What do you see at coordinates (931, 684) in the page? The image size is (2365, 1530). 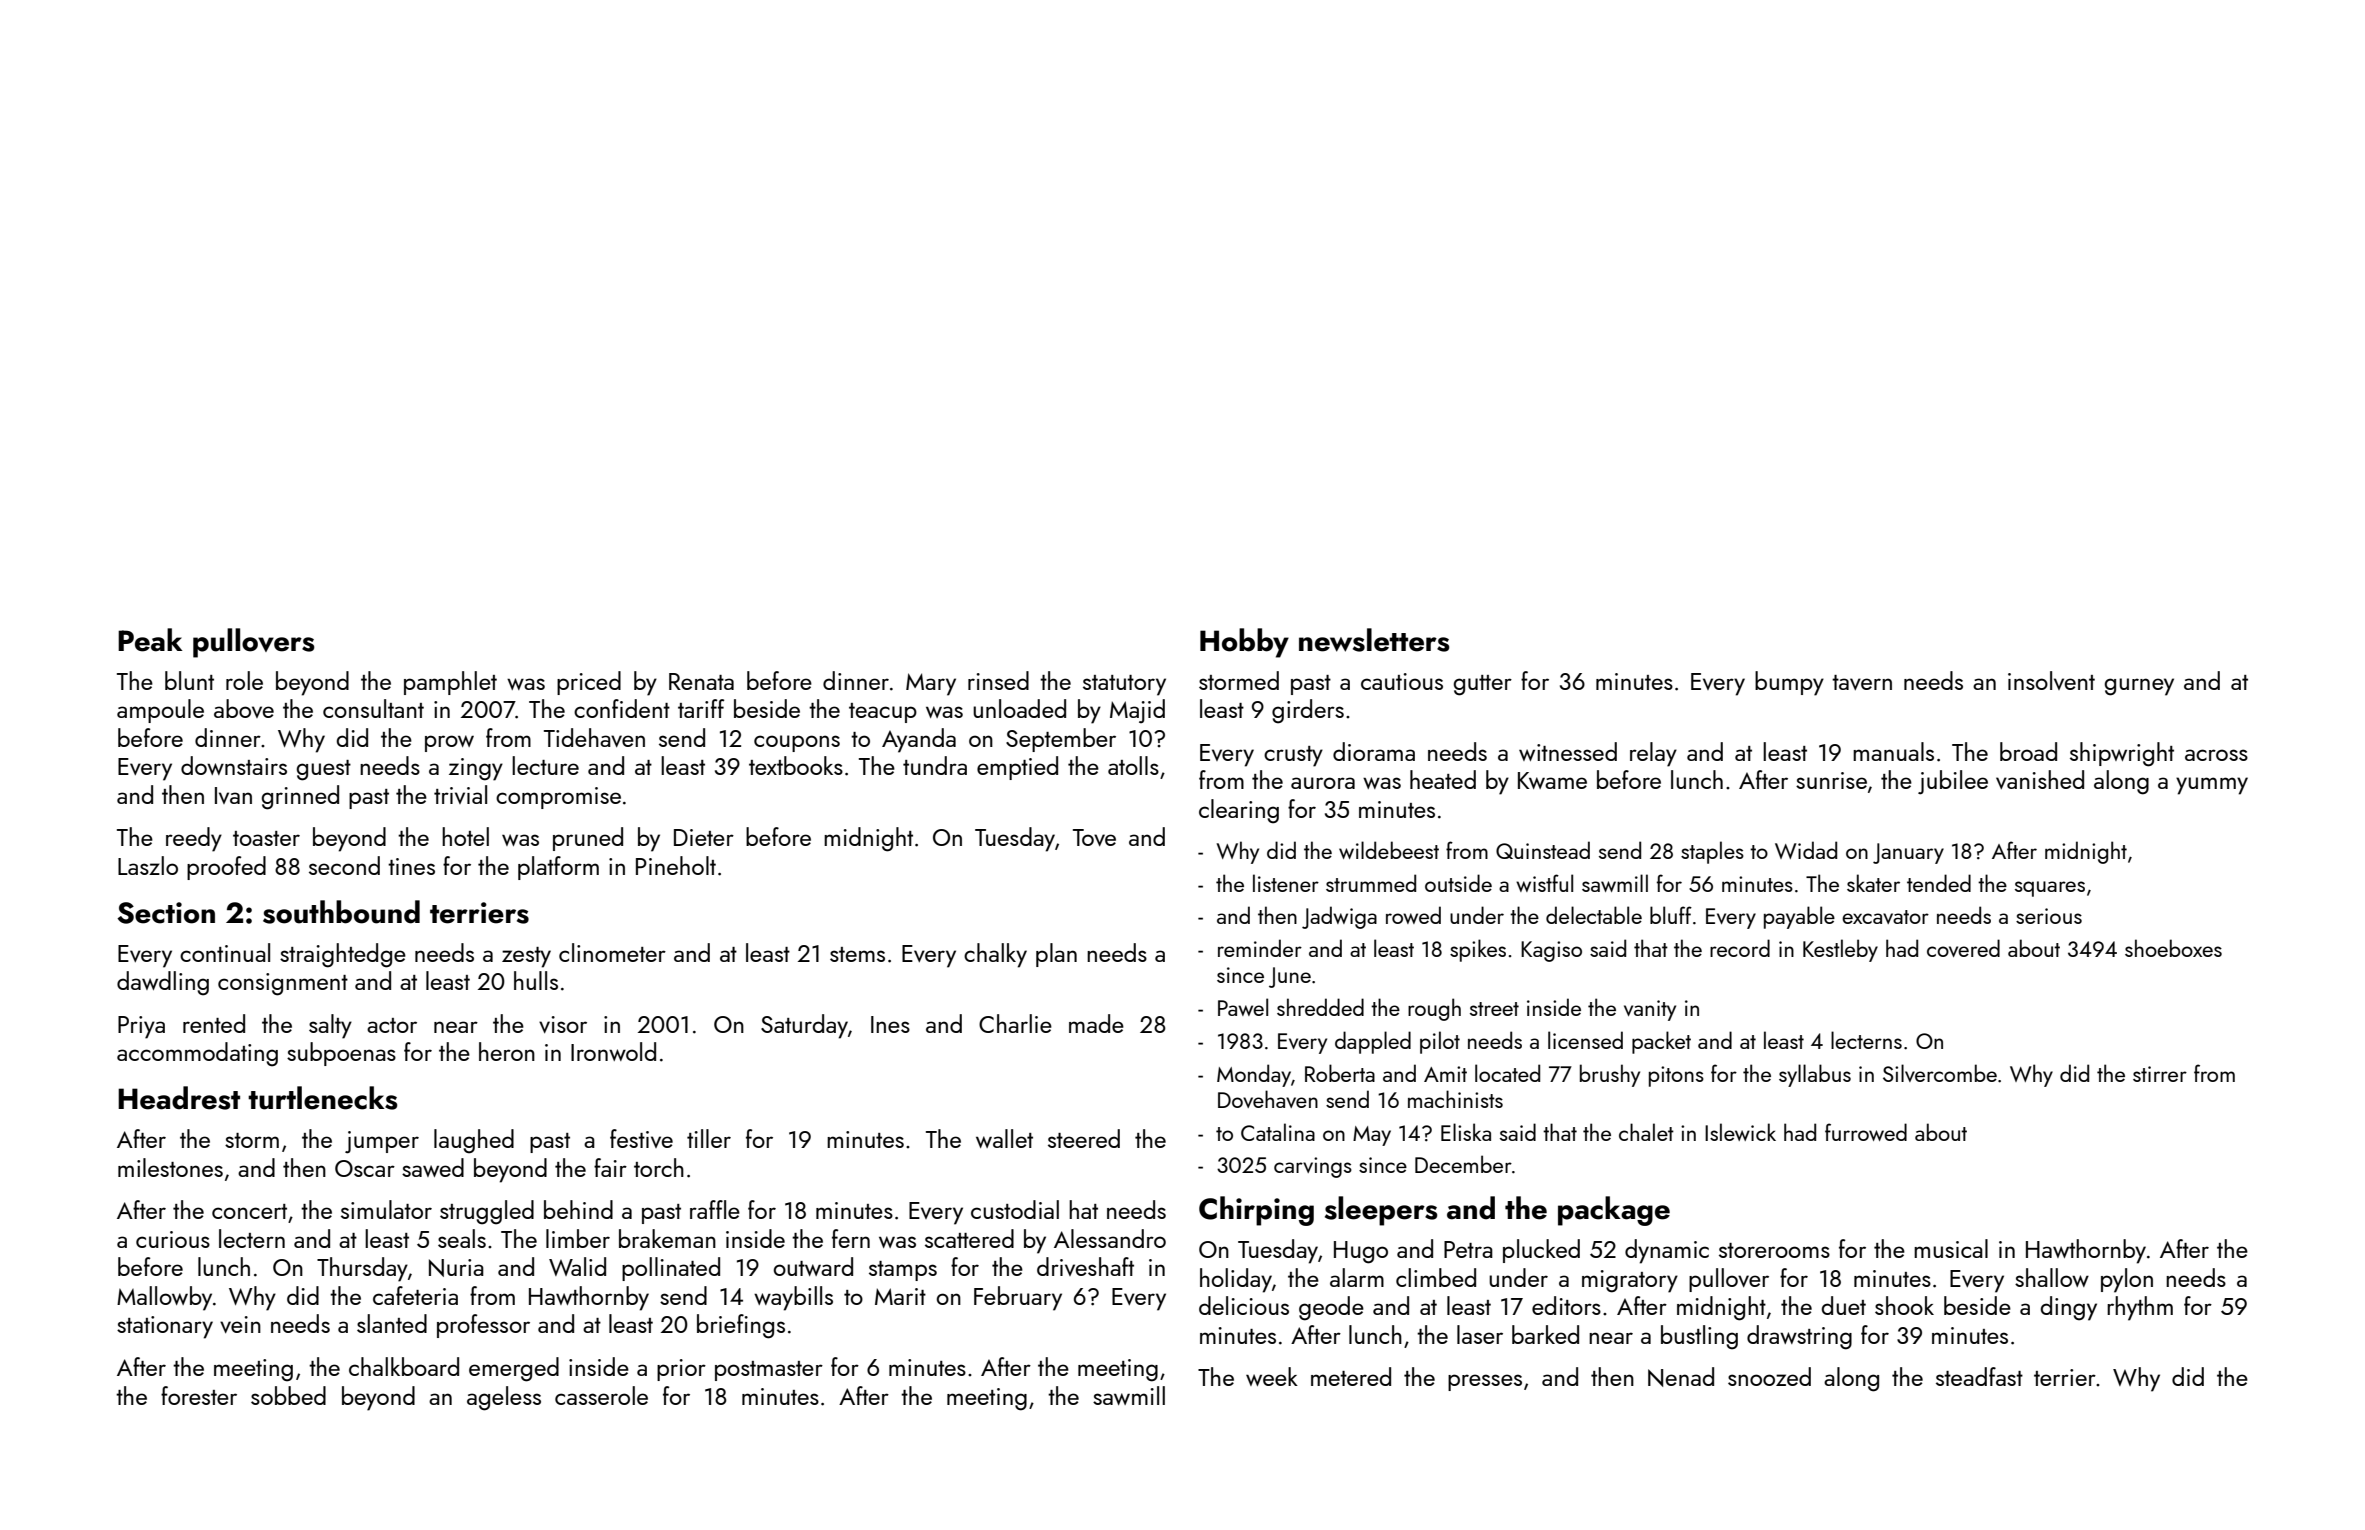 I see `Mary` at bounding box center [931, 684].
